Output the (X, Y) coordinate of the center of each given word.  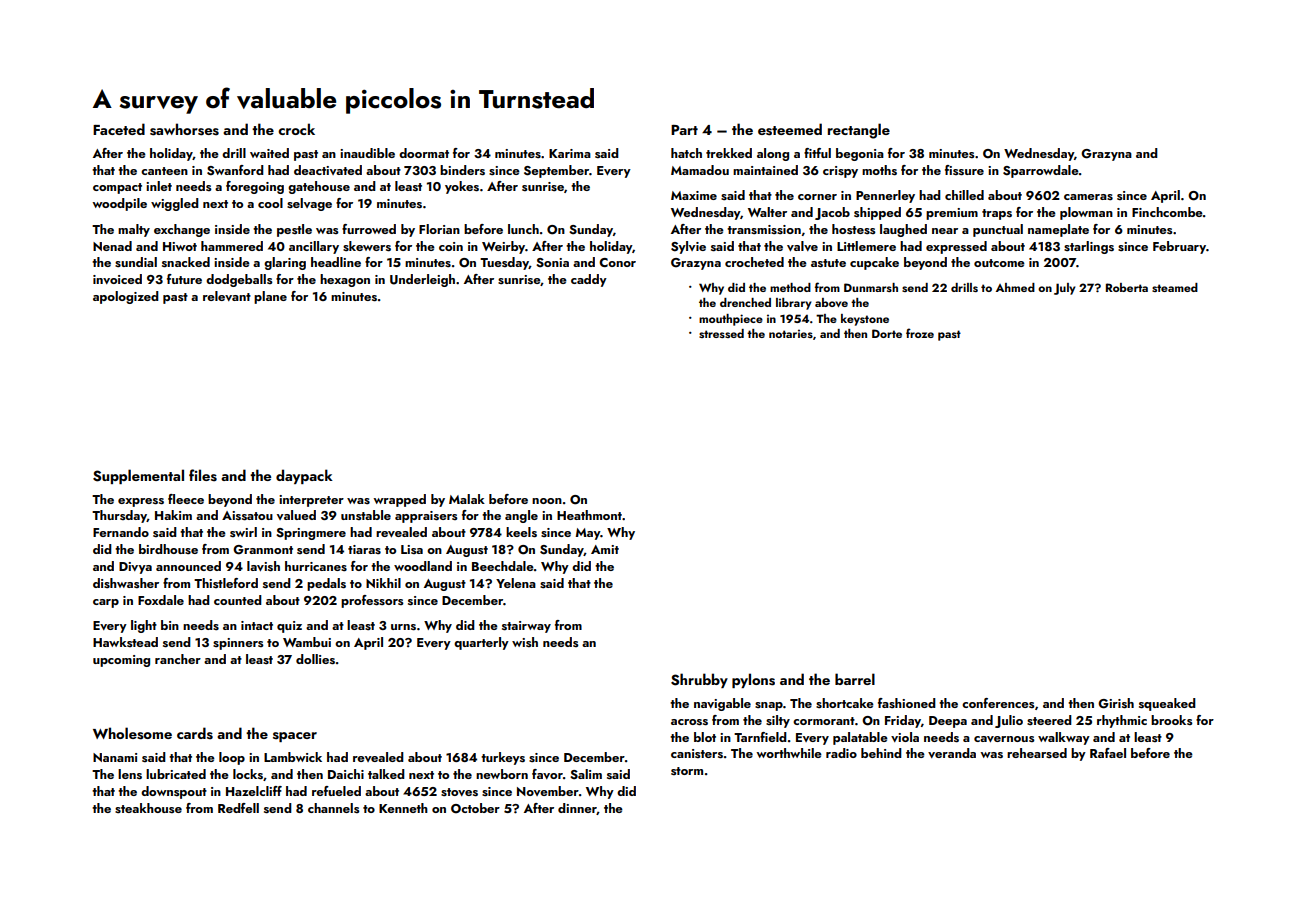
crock (296, 129)
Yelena (516, 583)
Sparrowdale (1041, 171)
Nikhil (383, 583)
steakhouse (148, 808)
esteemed (790, 129)
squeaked (1167, 704)
